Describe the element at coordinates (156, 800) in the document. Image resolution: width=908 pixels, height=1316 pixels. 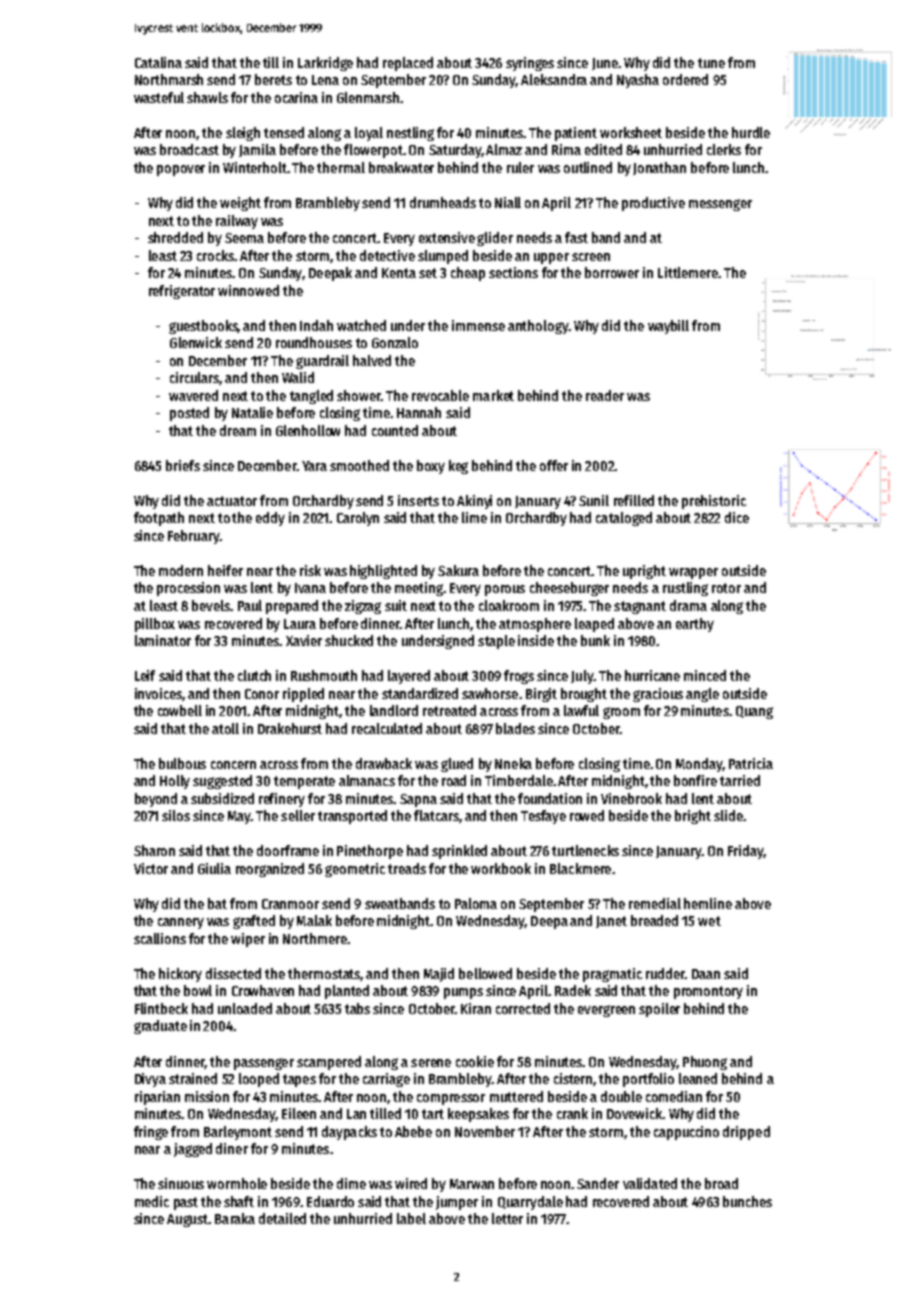
I see `beyond` at that location.
